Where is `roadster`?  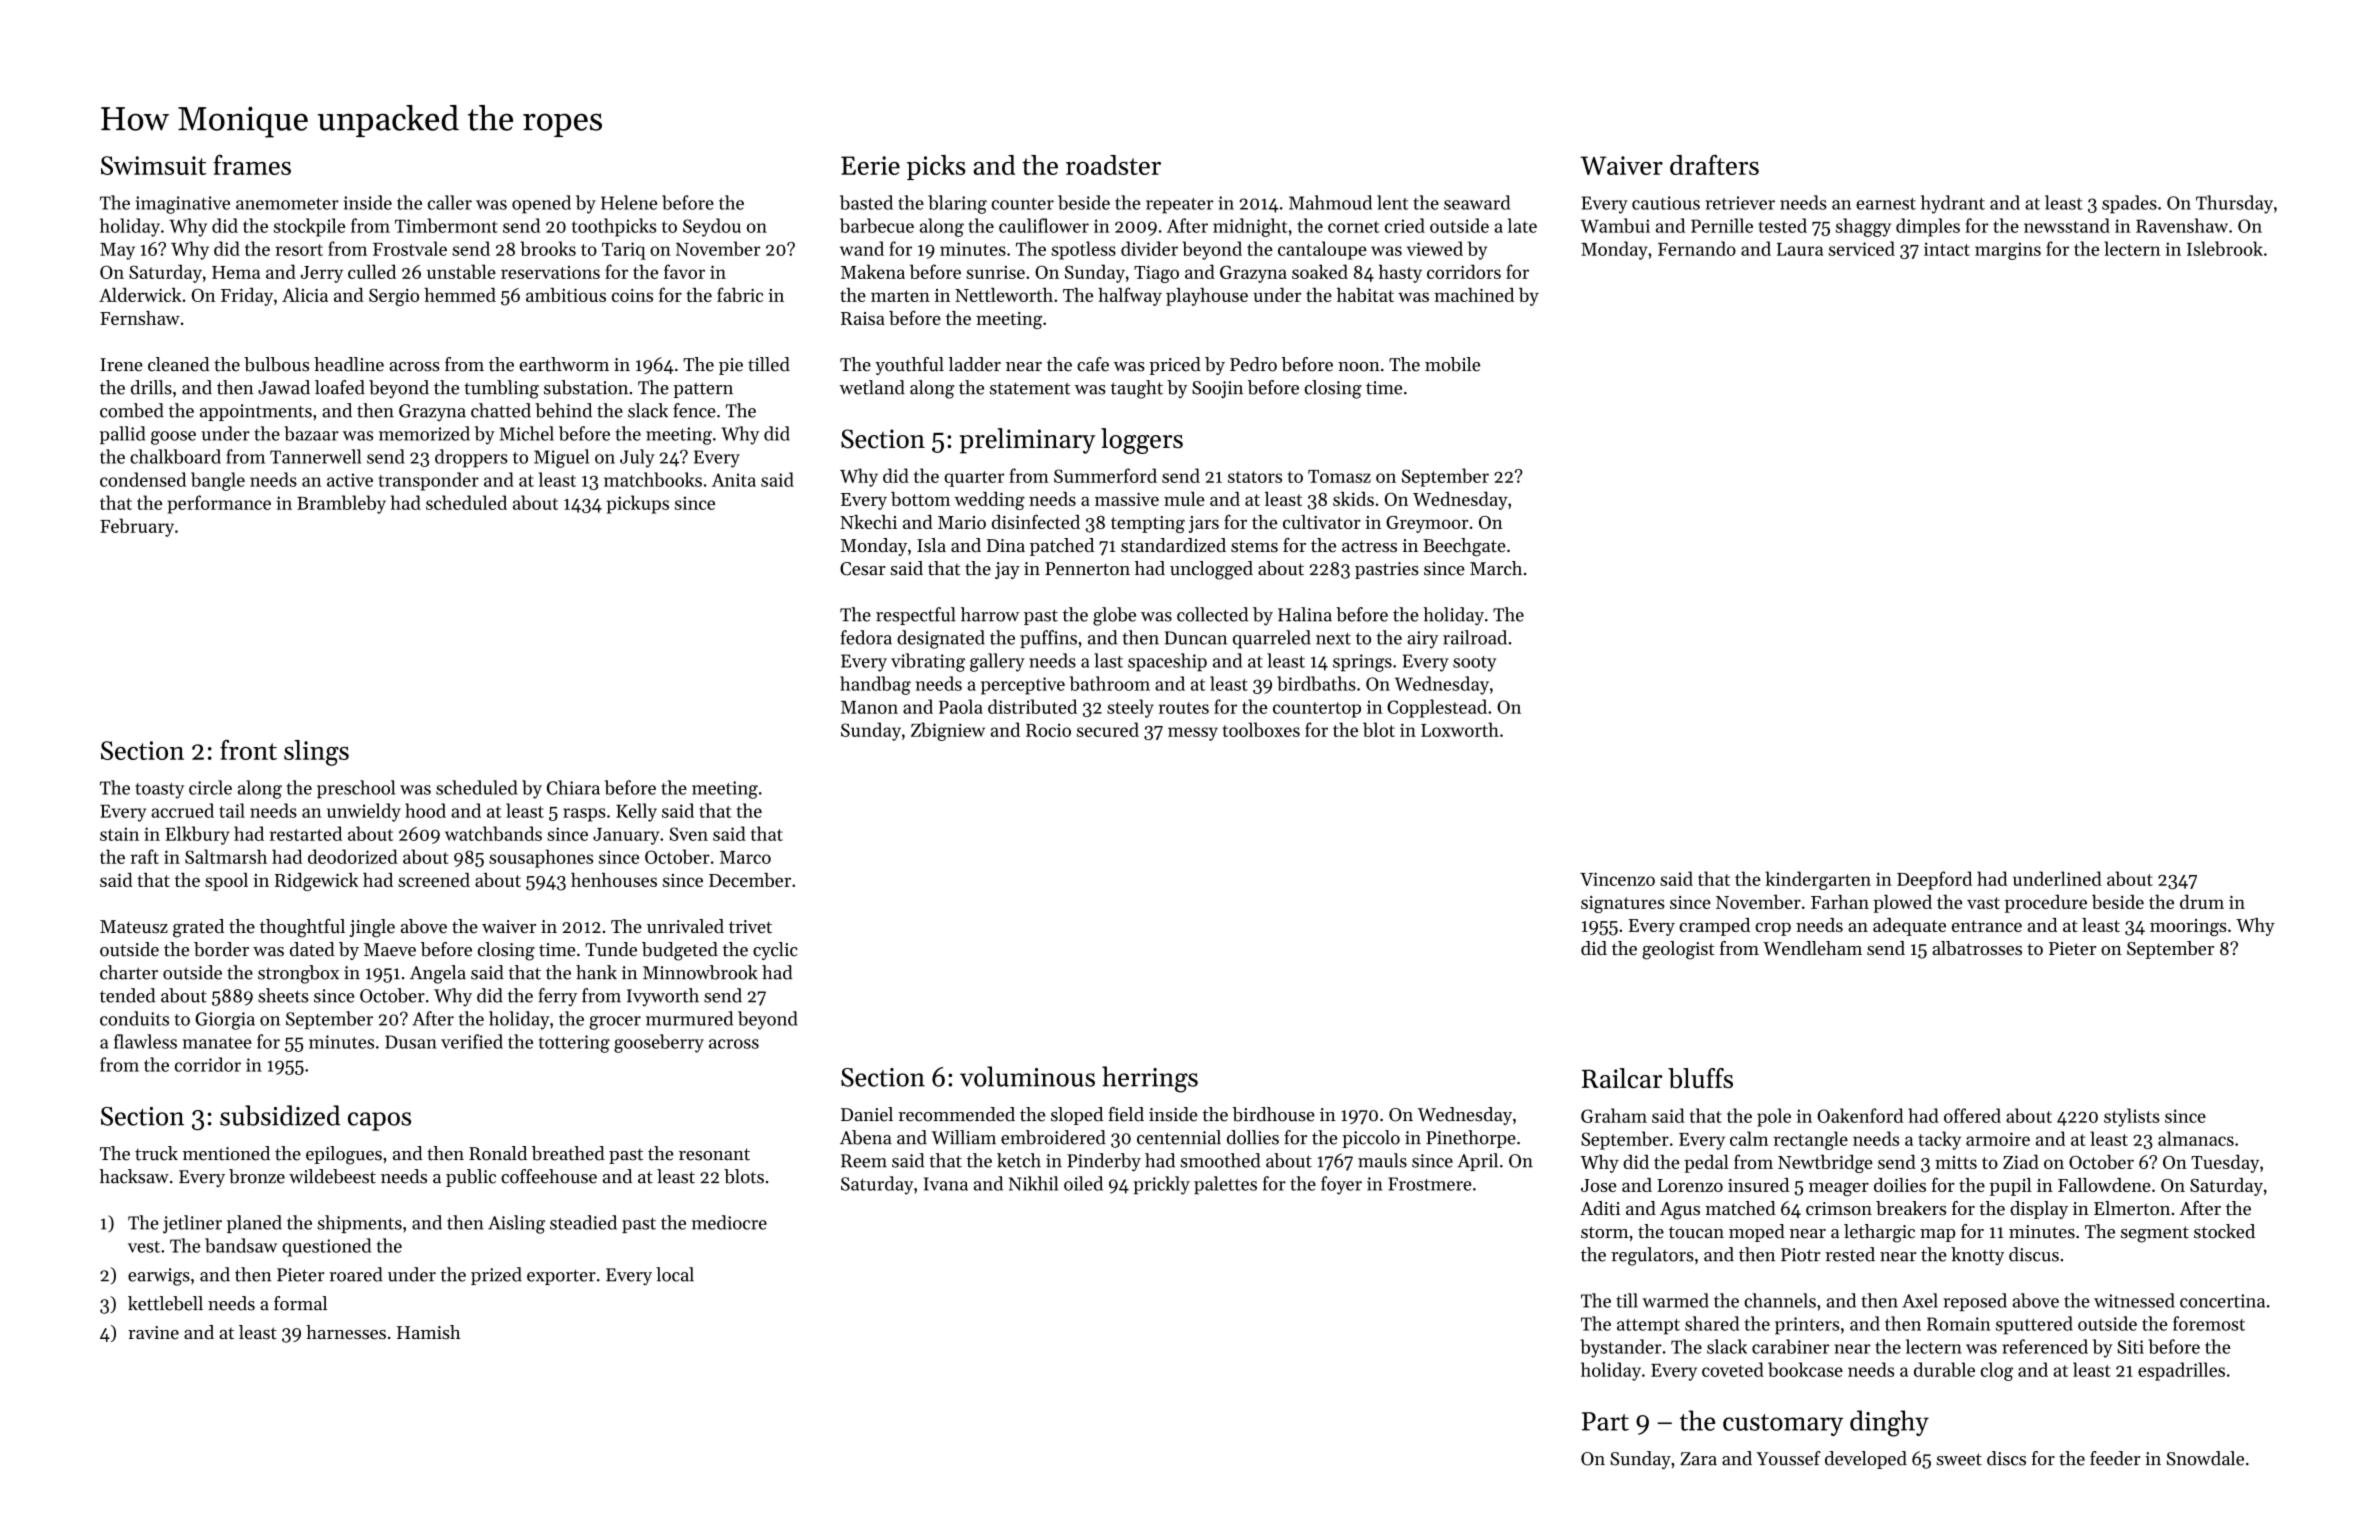
roadster is located at coordinates (1113, 165).
